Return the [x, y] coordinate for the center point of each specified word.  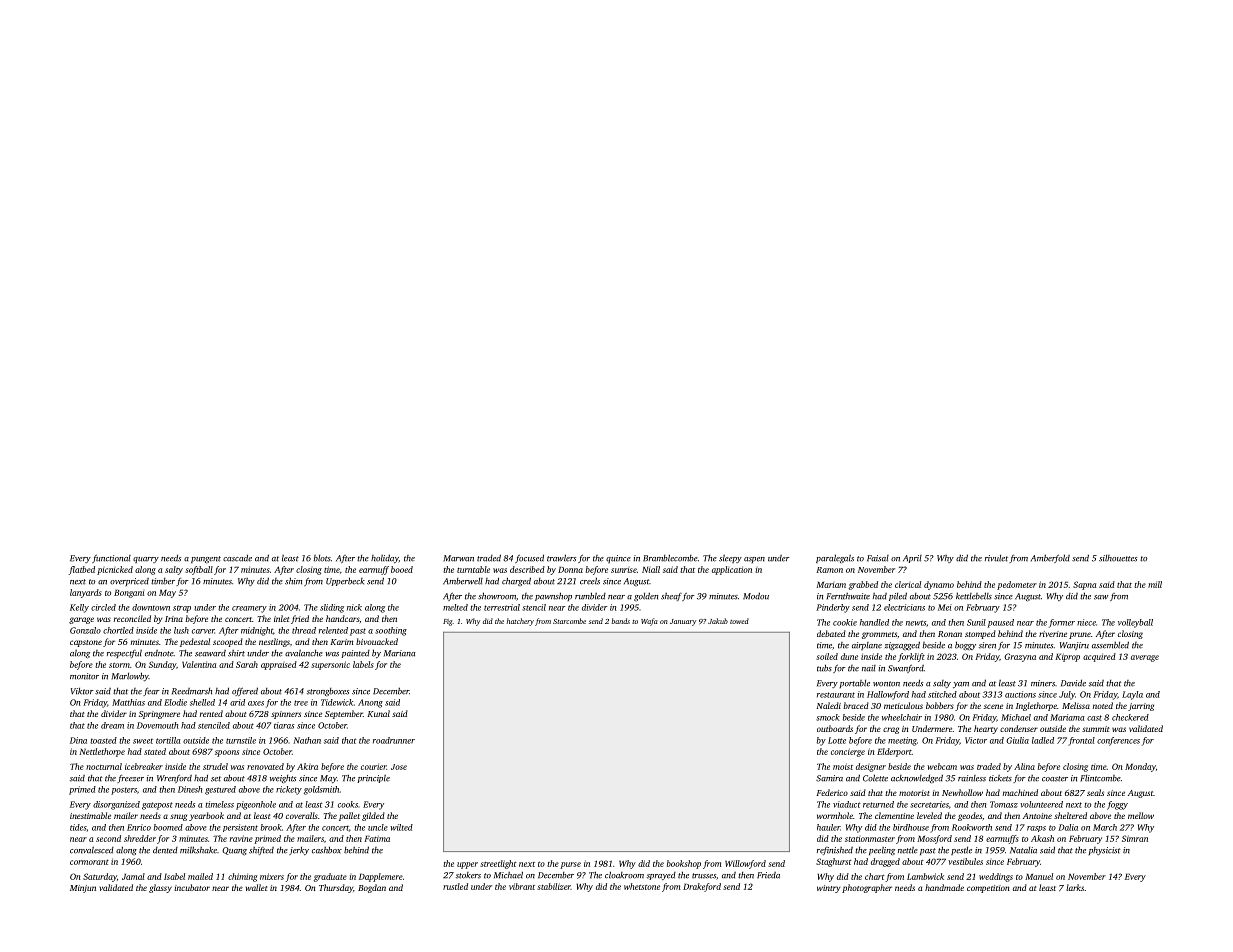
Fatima [377, 838]
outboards [835, 728]
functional [111, 558]
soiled [827, 656]
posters [124, 791]
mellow [1141, 815]
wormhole [835, 815]
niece [1086, 622]
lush [181, 630]
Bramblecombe [670, 558]
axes [256, 703]
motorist [914, 793]
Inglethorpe [1036, 706]
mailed [200, 876]
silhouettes [1118, 558]
